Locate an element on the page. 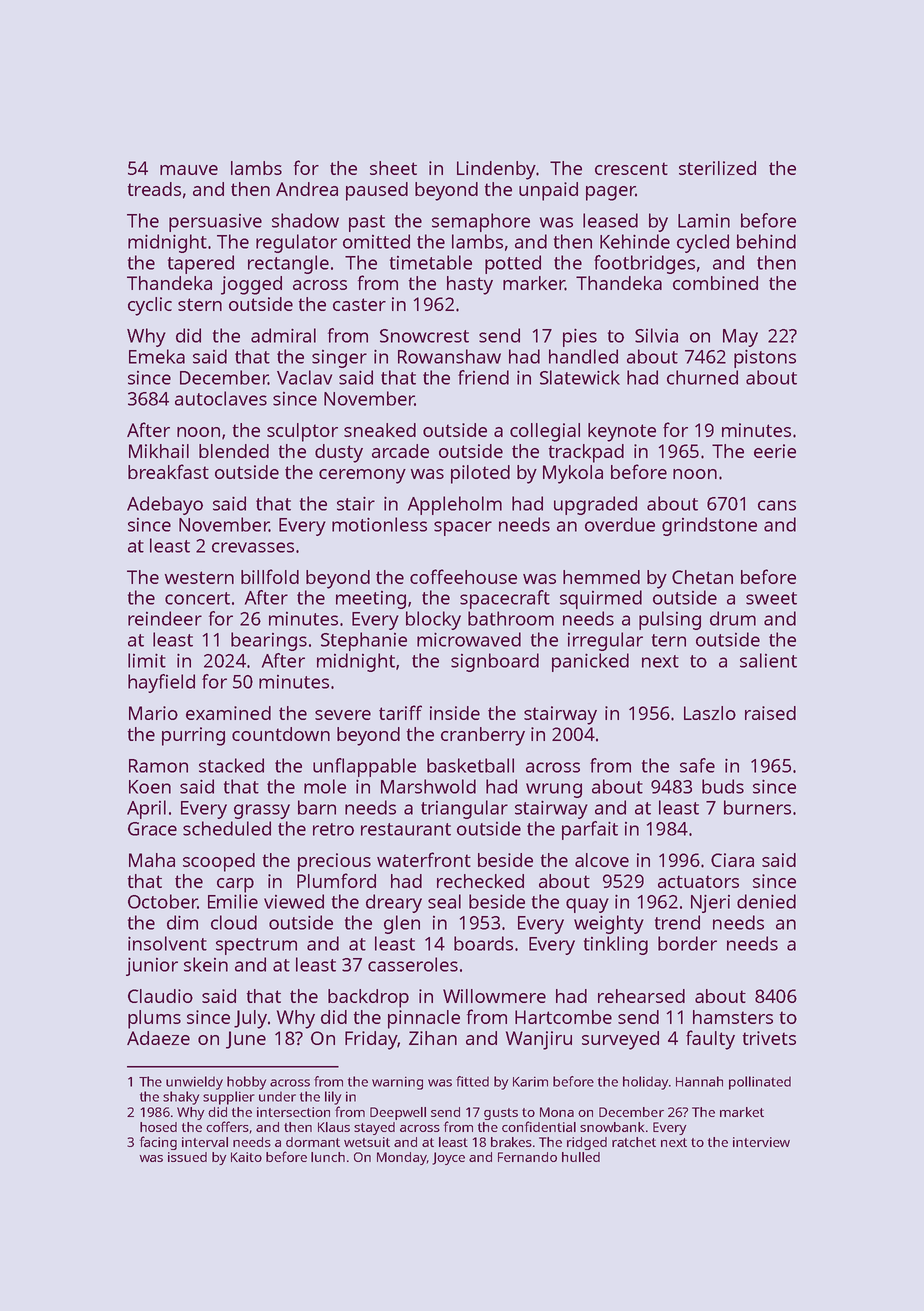  billfold is located at coordinates (270, 576).
